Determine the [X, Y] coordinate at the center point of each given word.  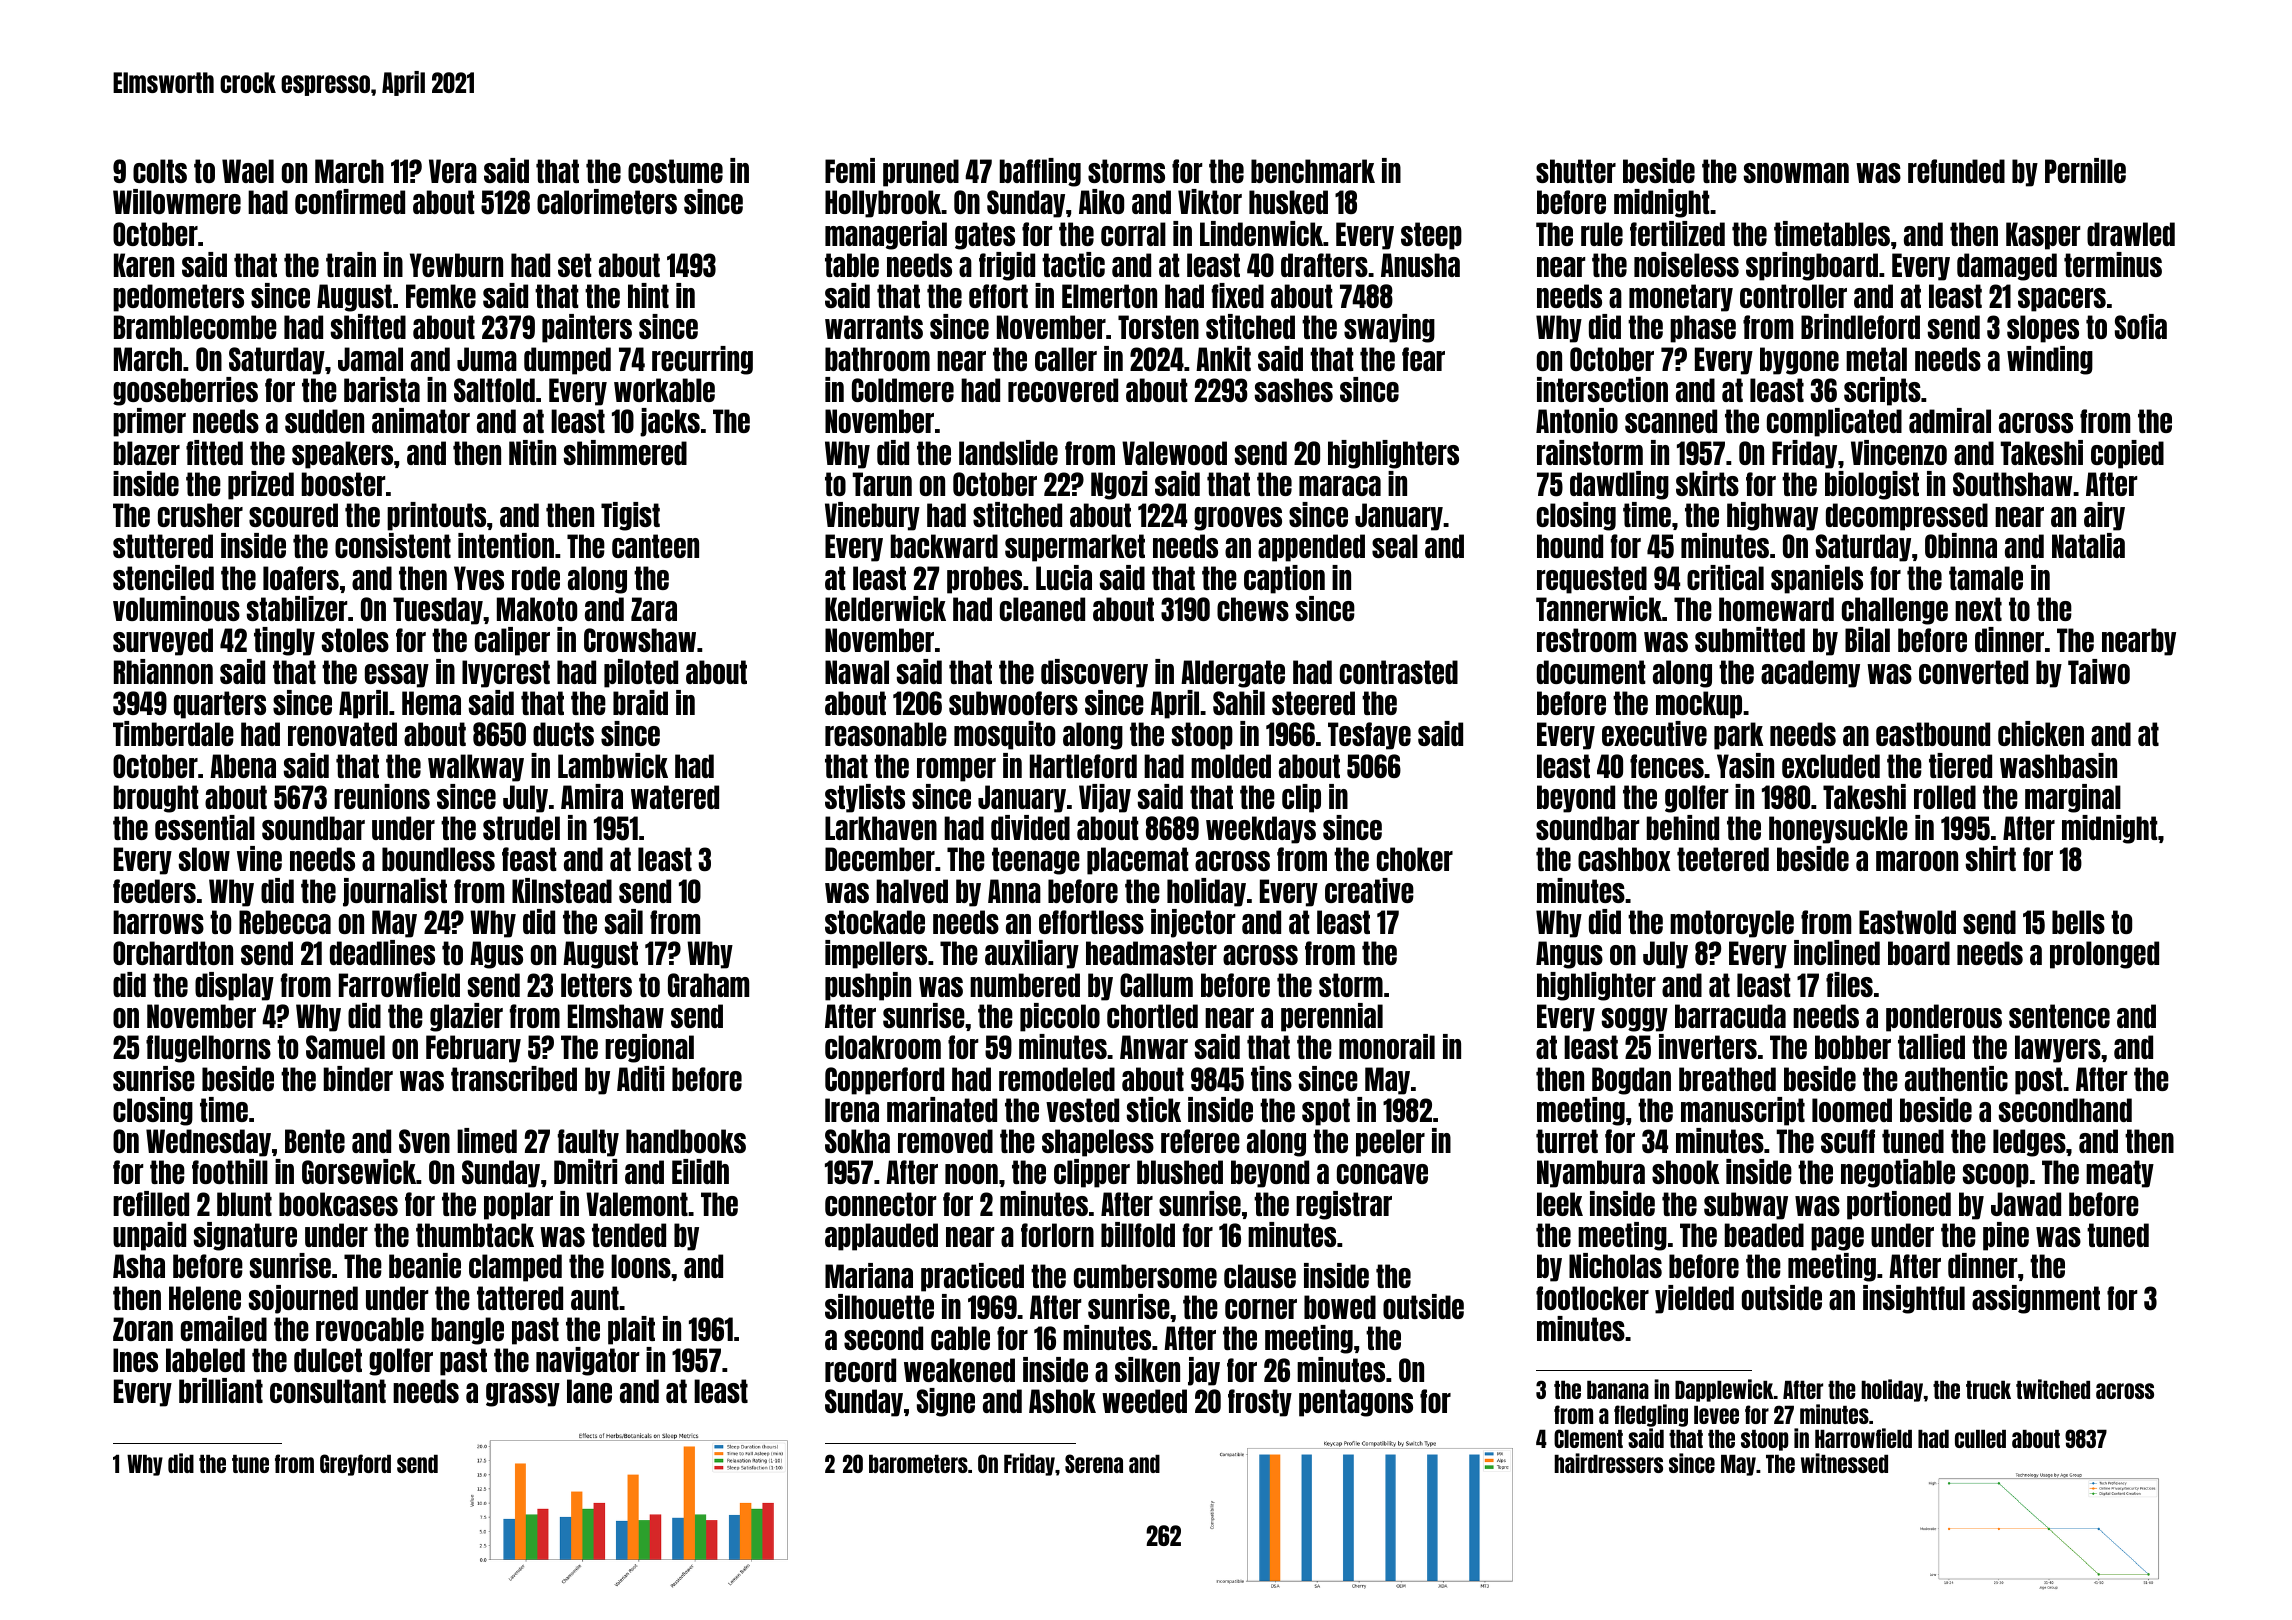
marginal [2073, 798]
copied [2127, 454]
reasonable [886, 734]
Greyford [355, 1465]
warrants [874, 327]
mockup [1699, 705]
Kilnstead [562, 890]
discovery [1094, 673]
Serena [1094, 1463]
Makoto [537, 609]
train [351, 264]
